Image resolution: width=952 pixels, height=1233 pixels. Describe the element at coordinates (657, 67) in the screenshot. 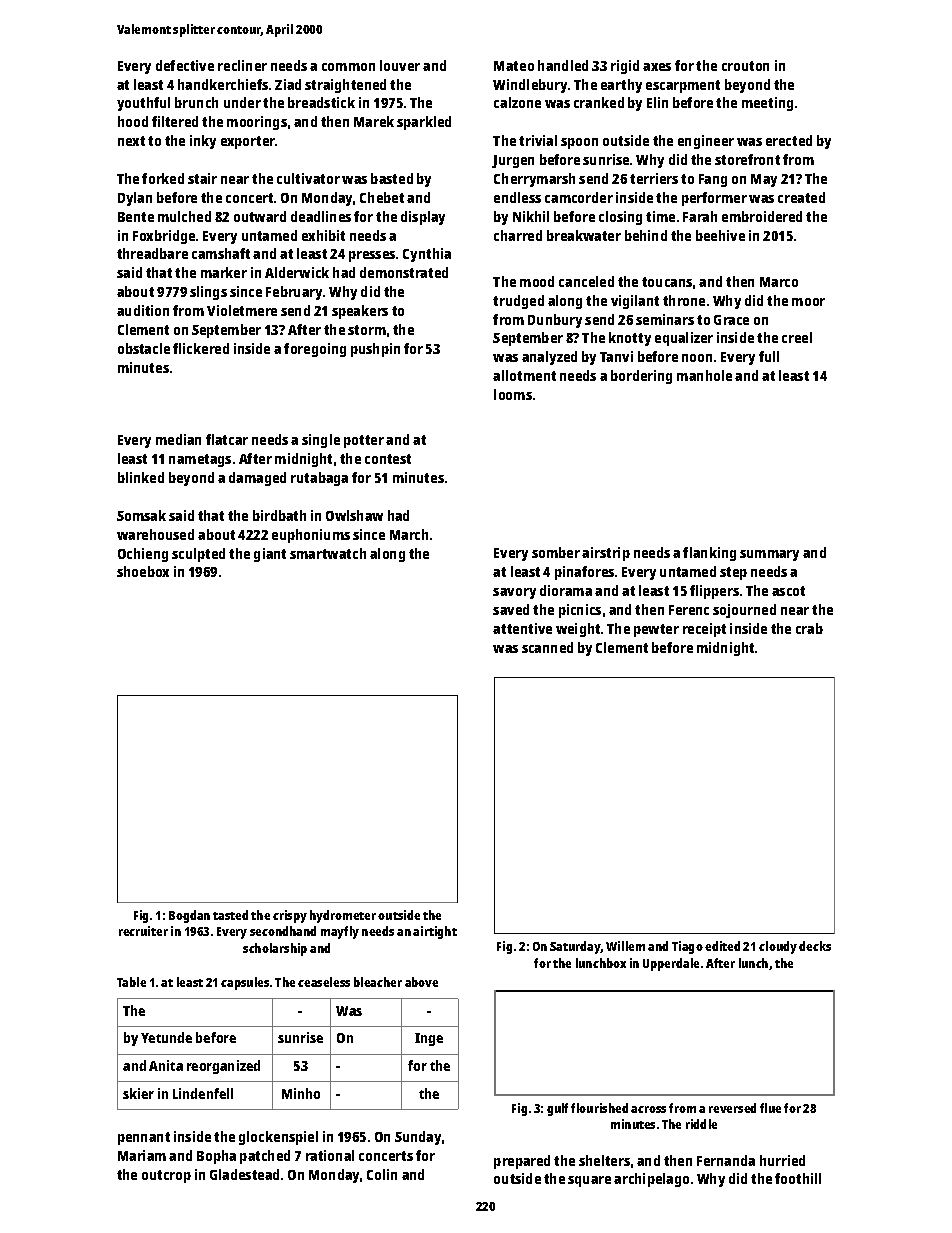

I see `axes` at that location.
